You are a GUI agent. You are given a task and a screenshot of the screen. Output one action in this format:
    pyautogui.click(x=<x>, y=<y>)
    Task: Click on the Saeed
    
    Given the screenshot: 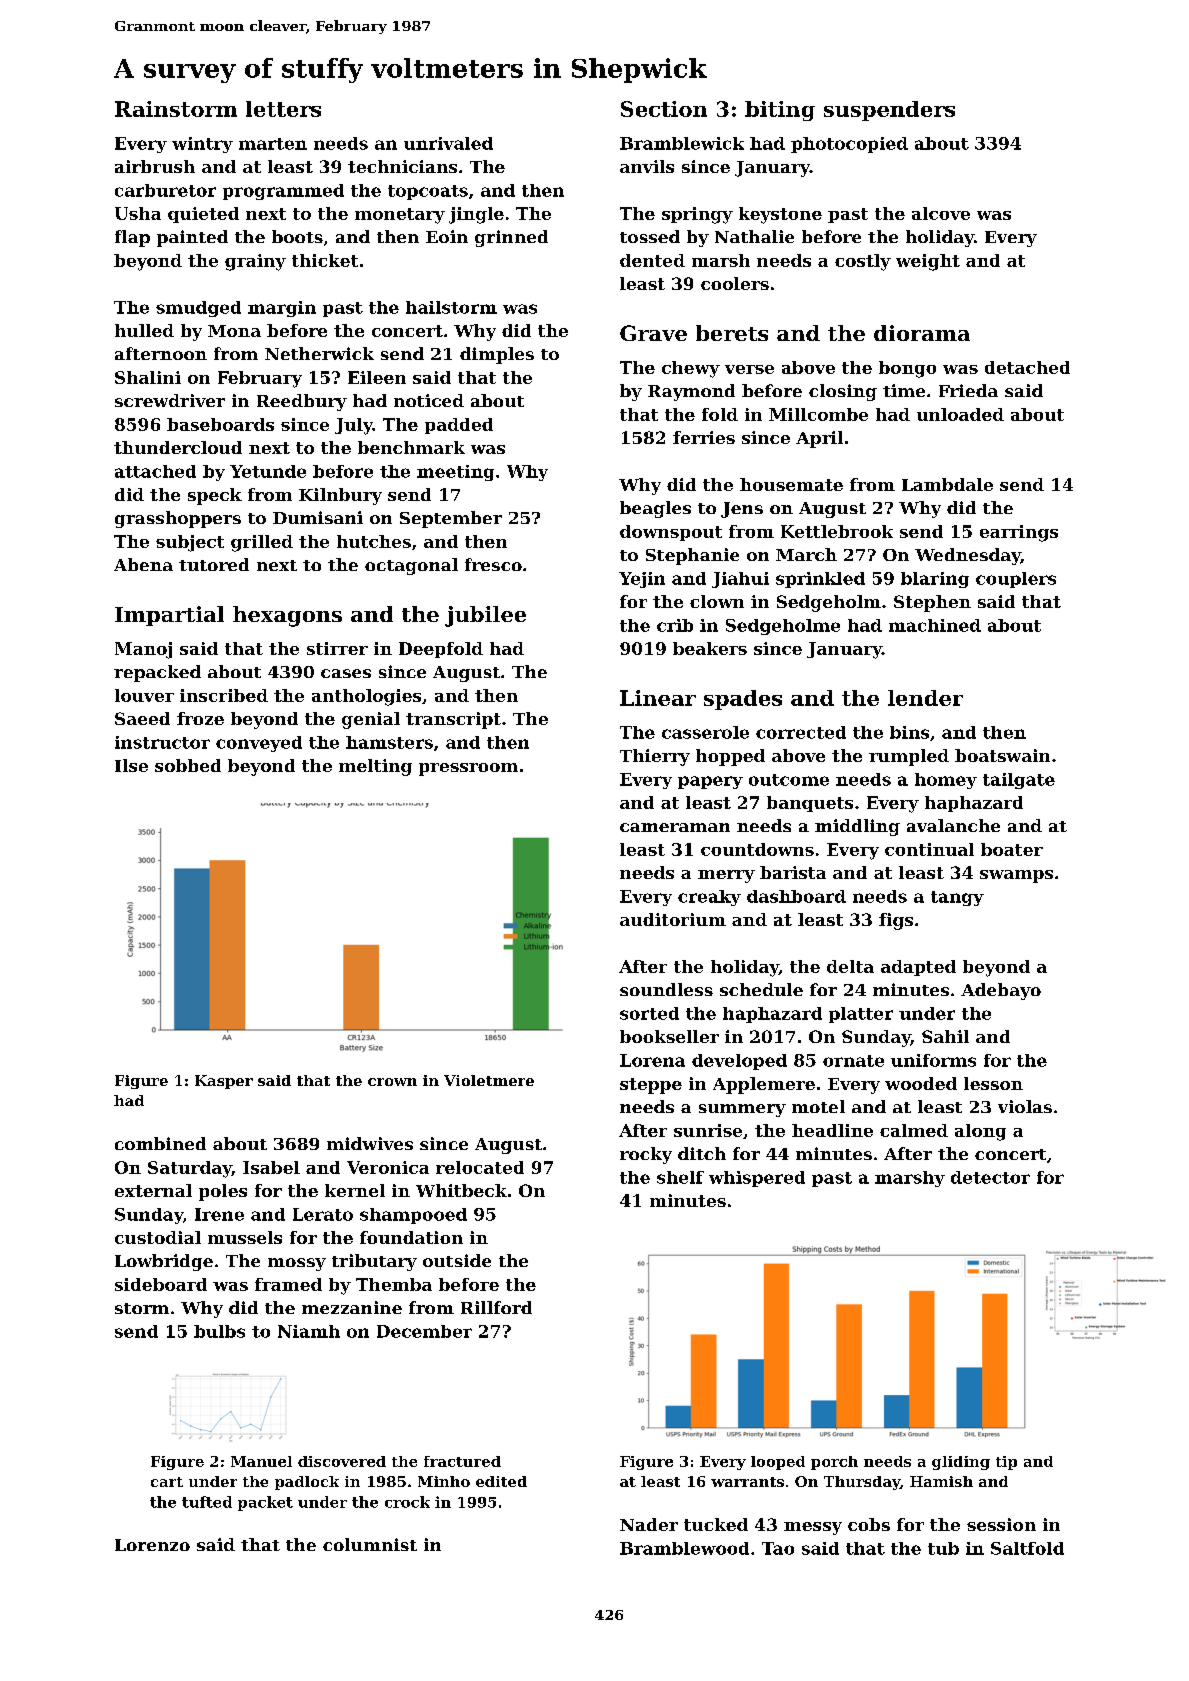 What is the action you would take?
    pyautogui.click(x=142, y=718)
